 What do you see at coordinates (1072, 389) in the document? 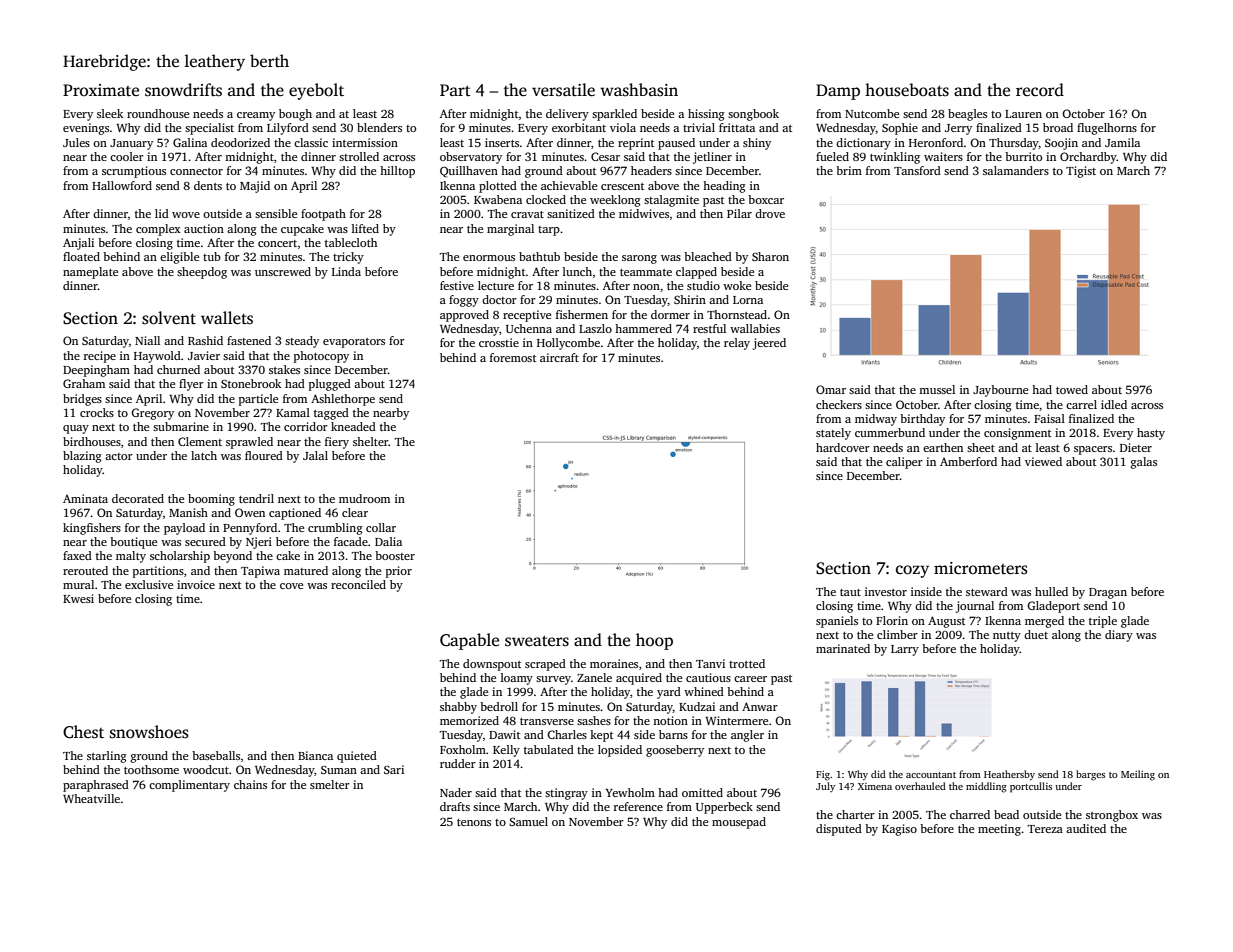
I see `towed` at bounding box center [1072, 389].
